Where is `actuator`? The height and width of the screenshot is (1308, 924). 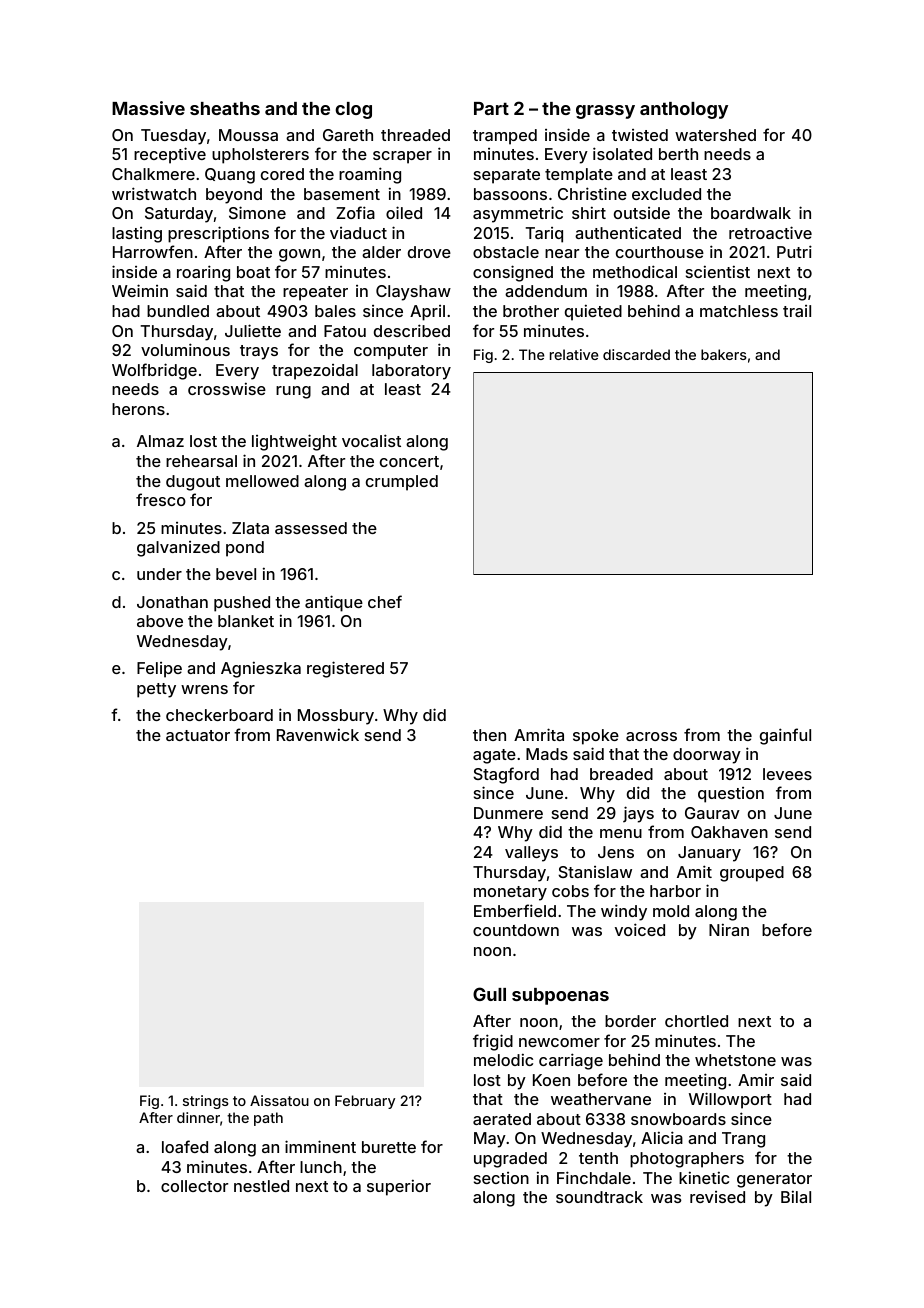 actuator is located at coordinates (198, 735).
